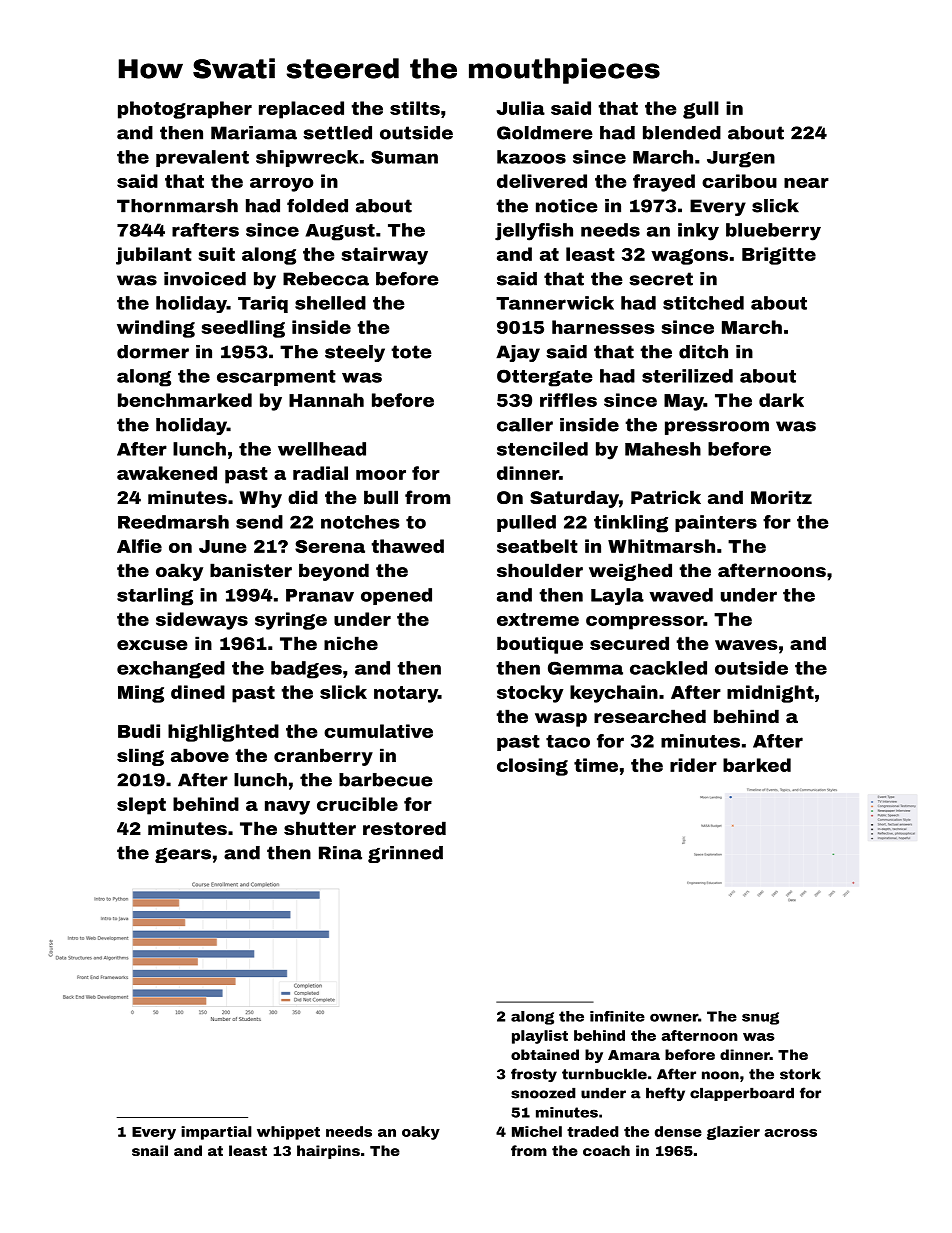  What do you see at coordinates (540, 1037) in the screenshot?
I see `playlist` at bounding box center [540, 1037].
